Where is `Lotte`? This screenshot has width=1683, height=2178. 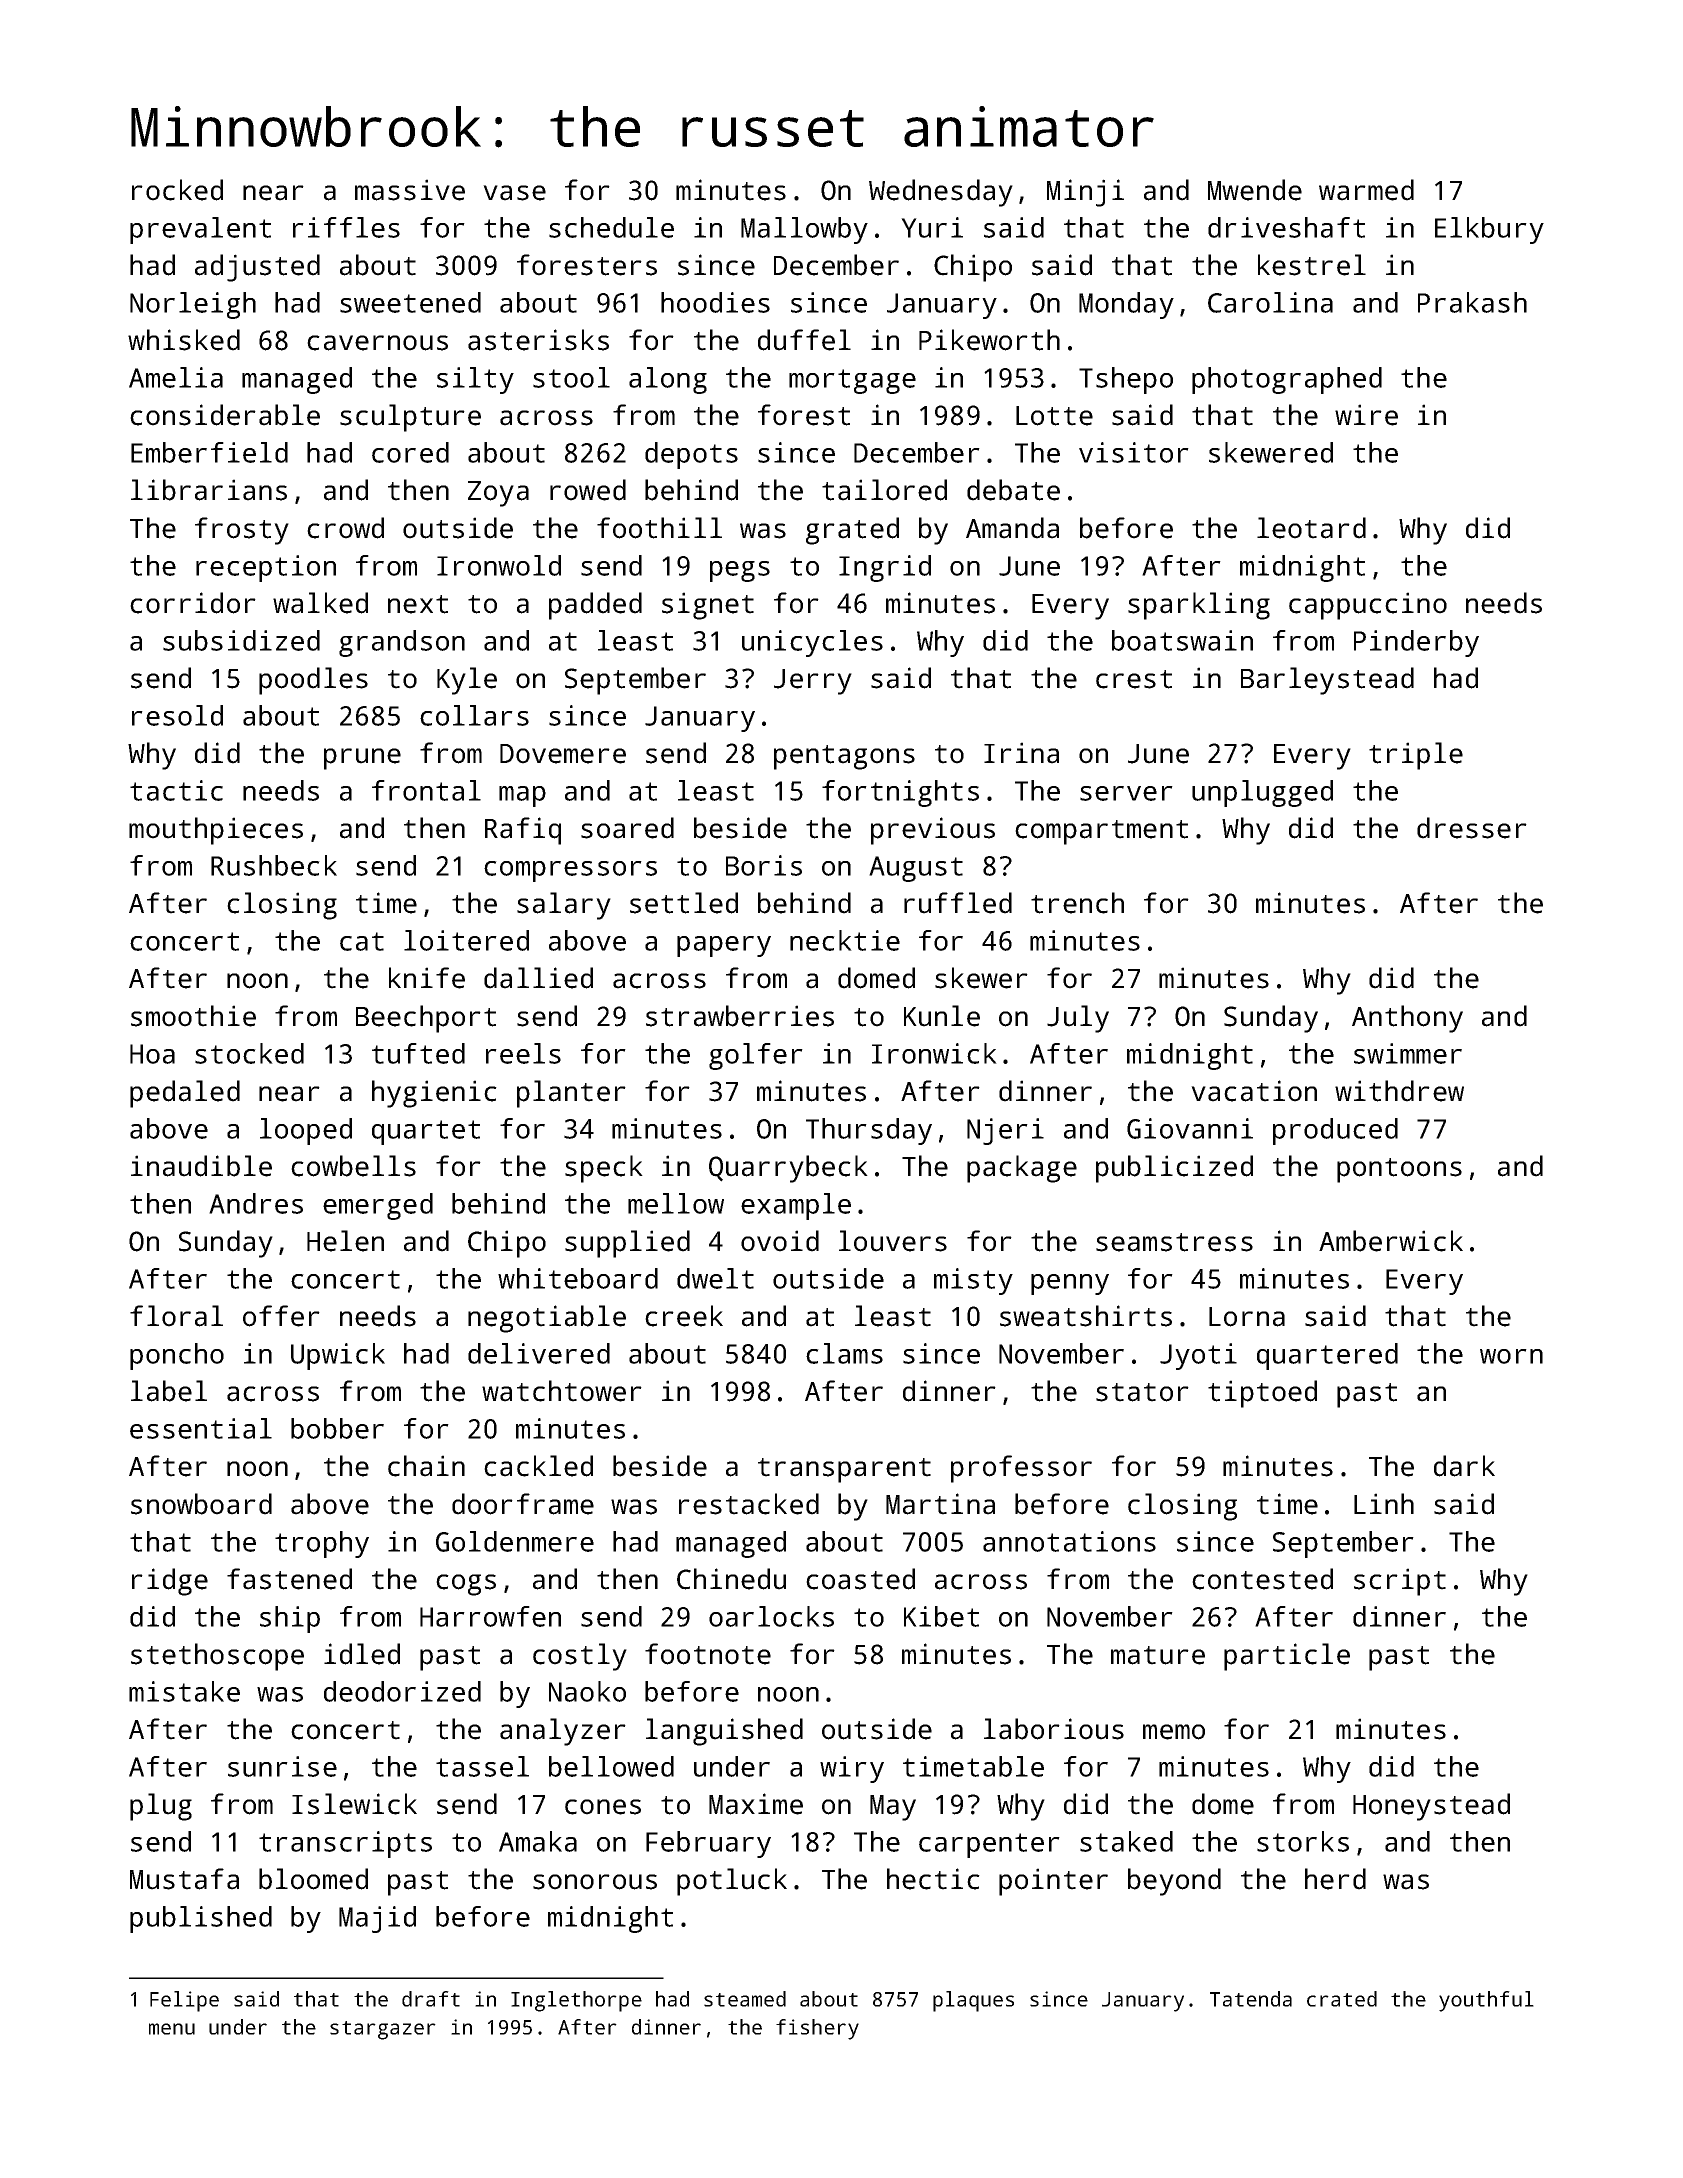
Lotte is located at coordinates (1054, 416).
